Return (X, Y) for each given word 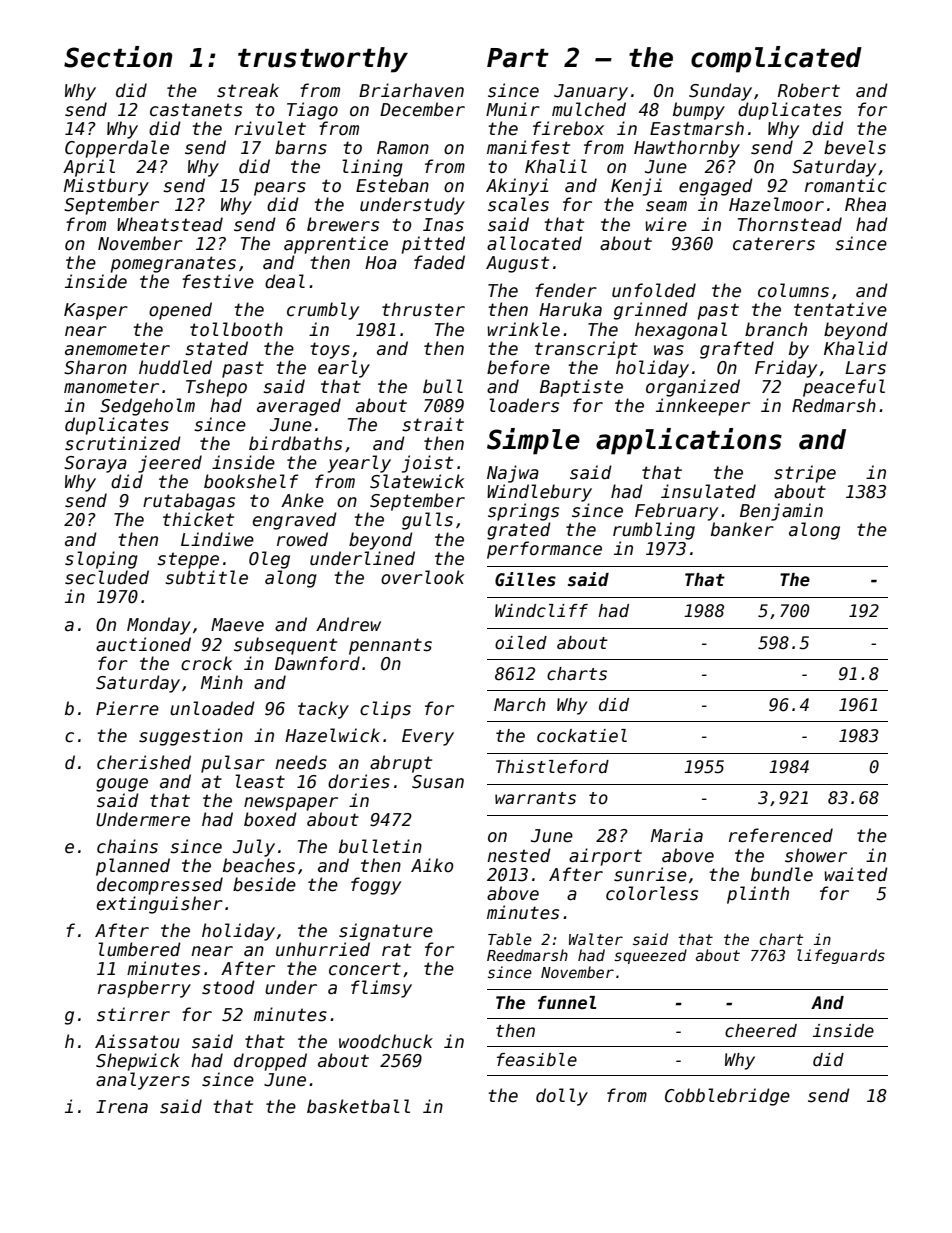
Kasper (96, 311)
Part (518, 58)
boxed (270, 819)
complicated (776, 59)
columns (793, 290)
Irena (122, 1107)
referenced (781, 835)
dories (359, 781)
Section (118, 57)
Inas (443, 225)
